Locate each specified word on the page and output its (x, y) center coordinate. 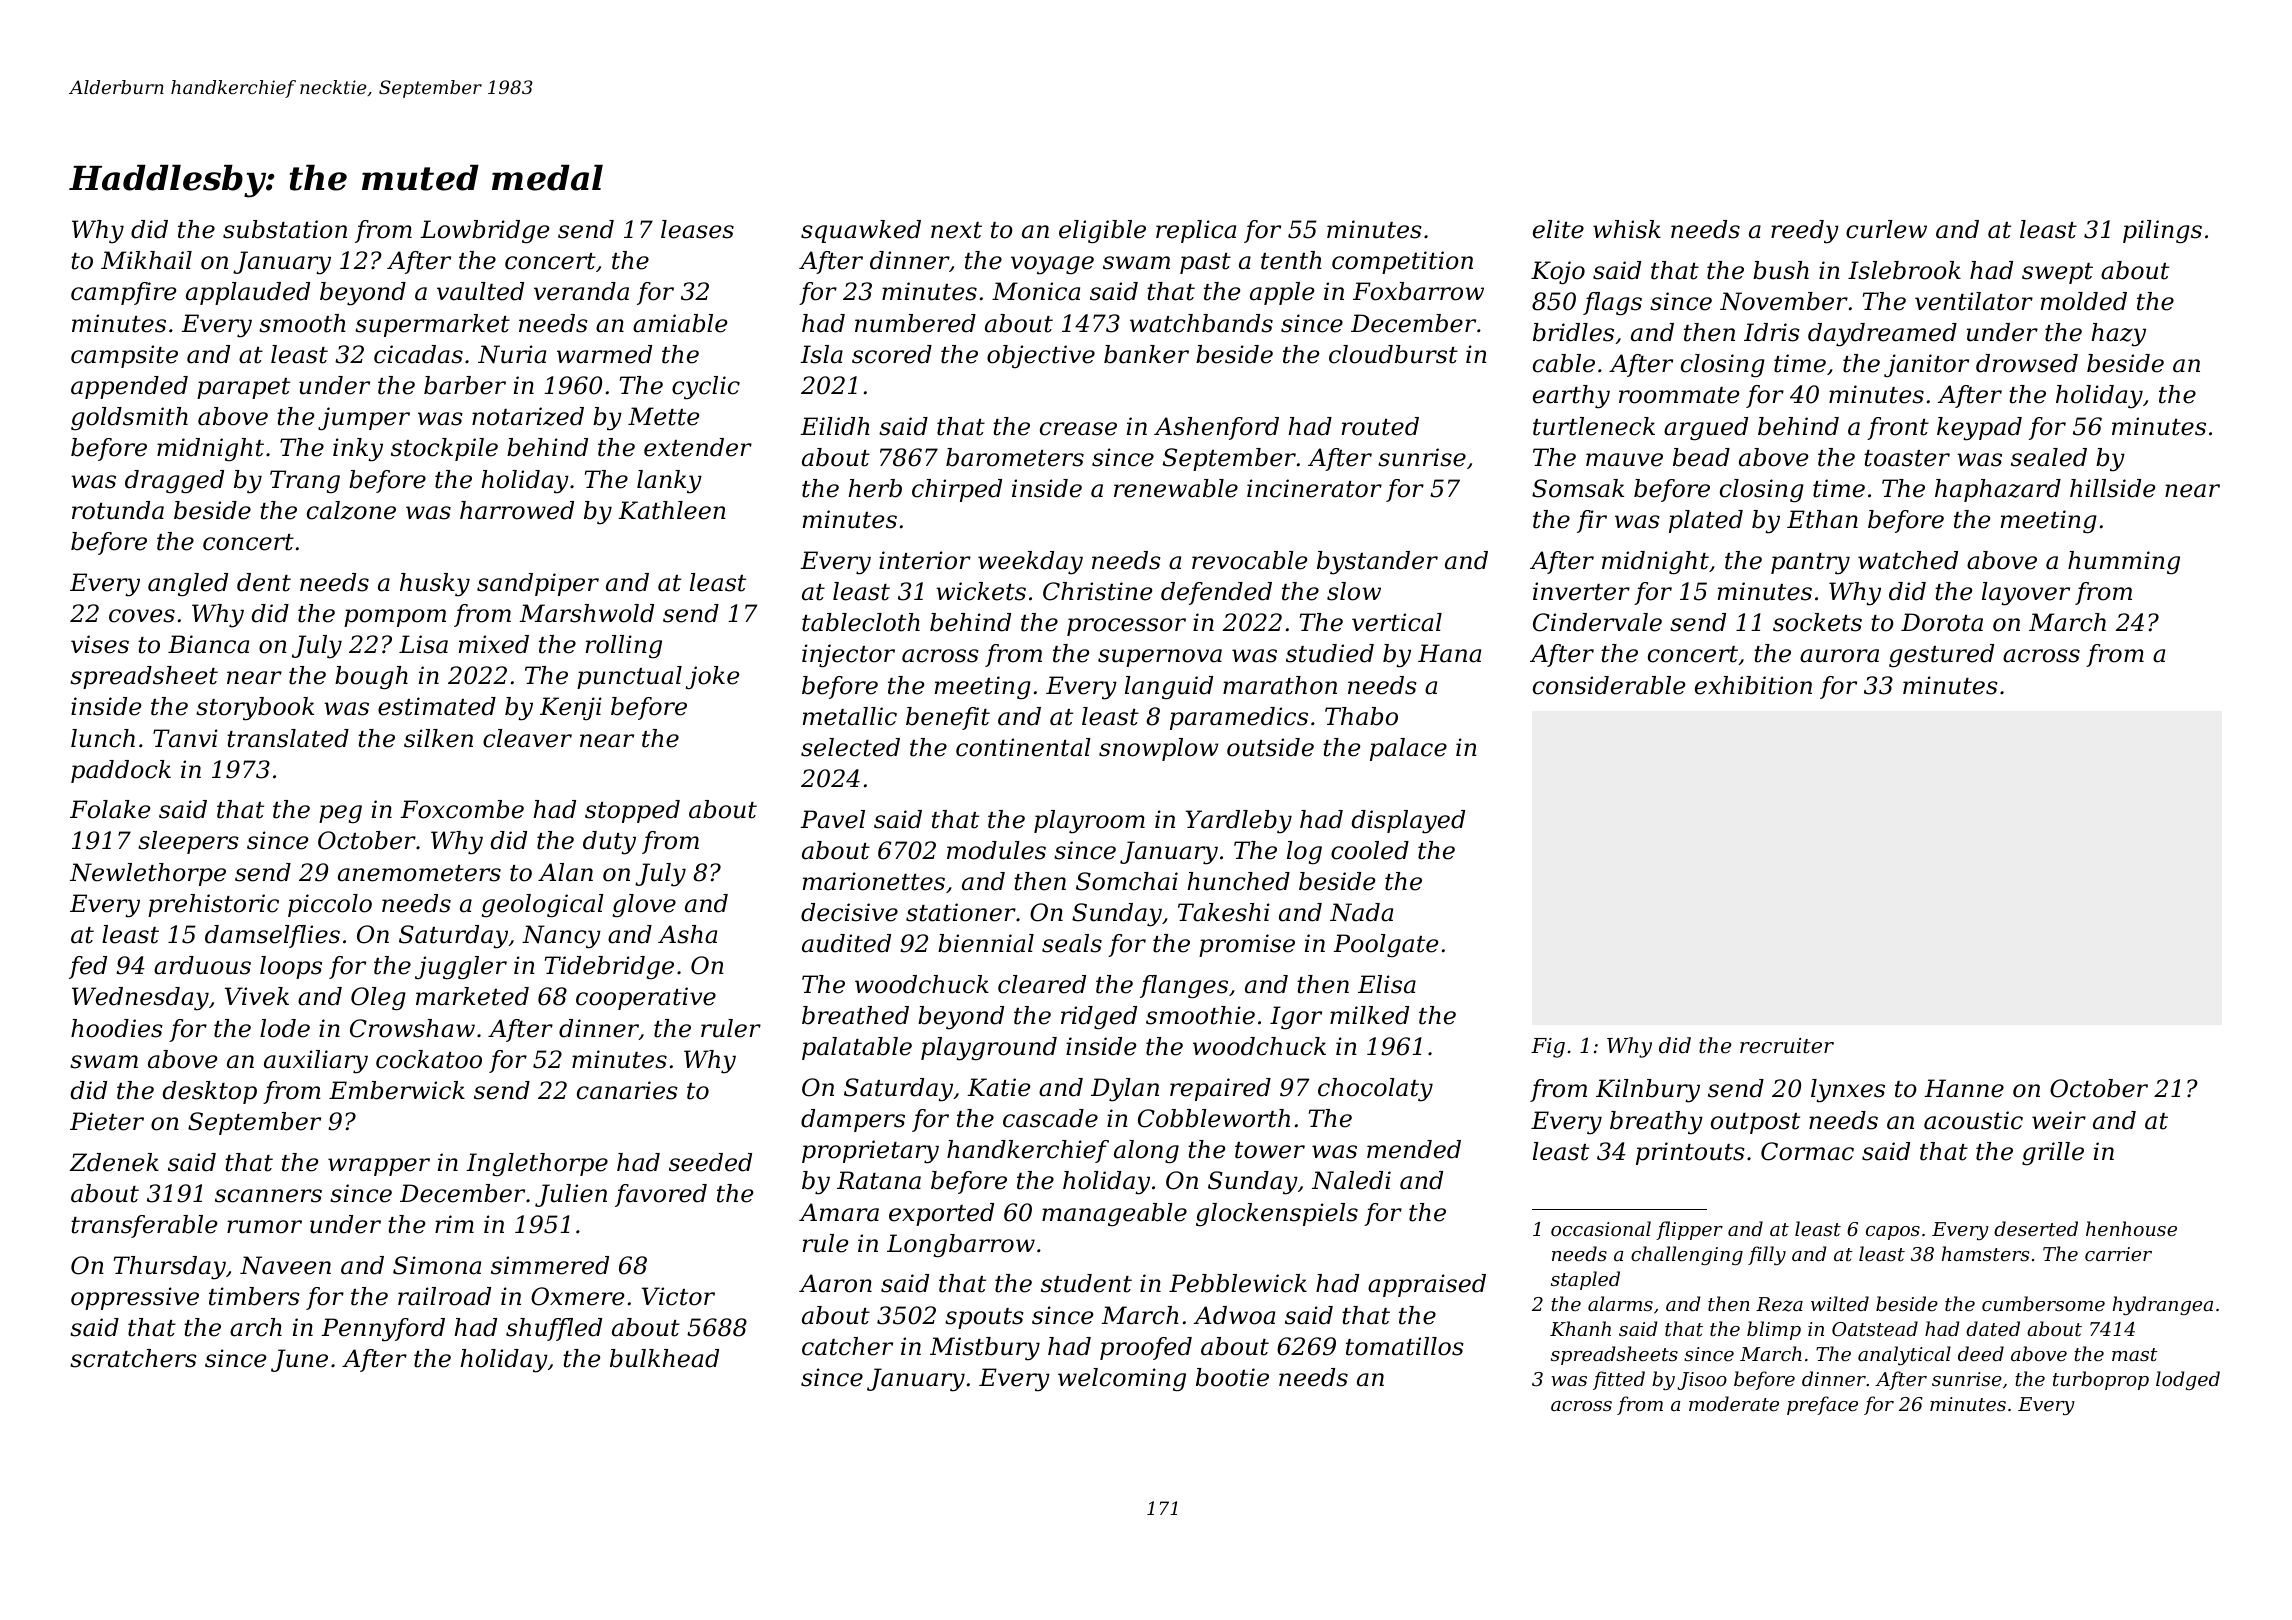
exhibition (1753, 685)
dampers (853, 1120)
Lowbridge (485, 232)
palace (1408, 749)
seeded (710, 1162)
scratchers (133, 1358)
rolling (624, 647)
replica (1196, 231)
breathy (1656, 1123)
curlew (1886, 229)
